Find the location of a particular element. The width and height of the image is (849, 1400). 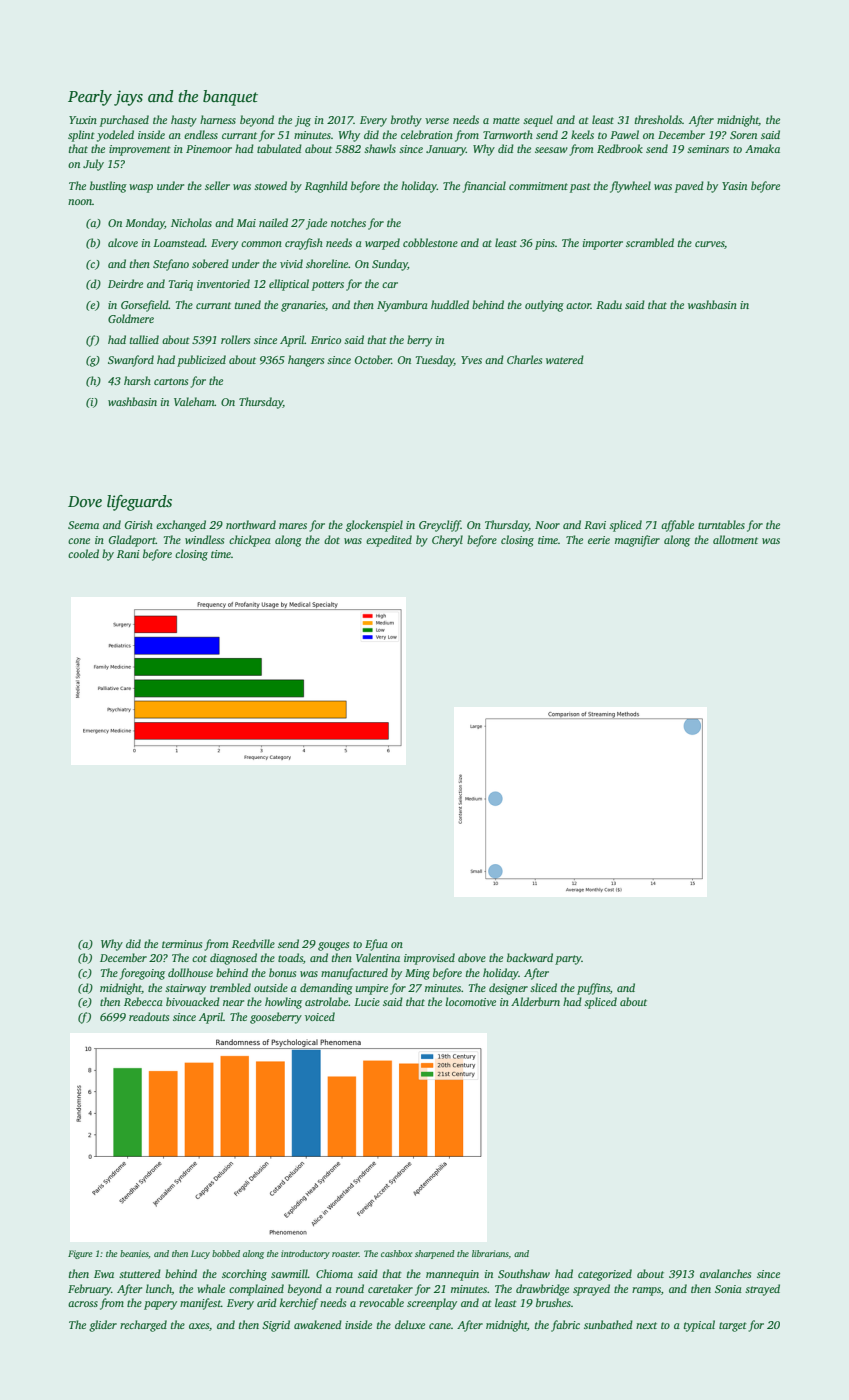

pins is located at coordinates (545, 244).
